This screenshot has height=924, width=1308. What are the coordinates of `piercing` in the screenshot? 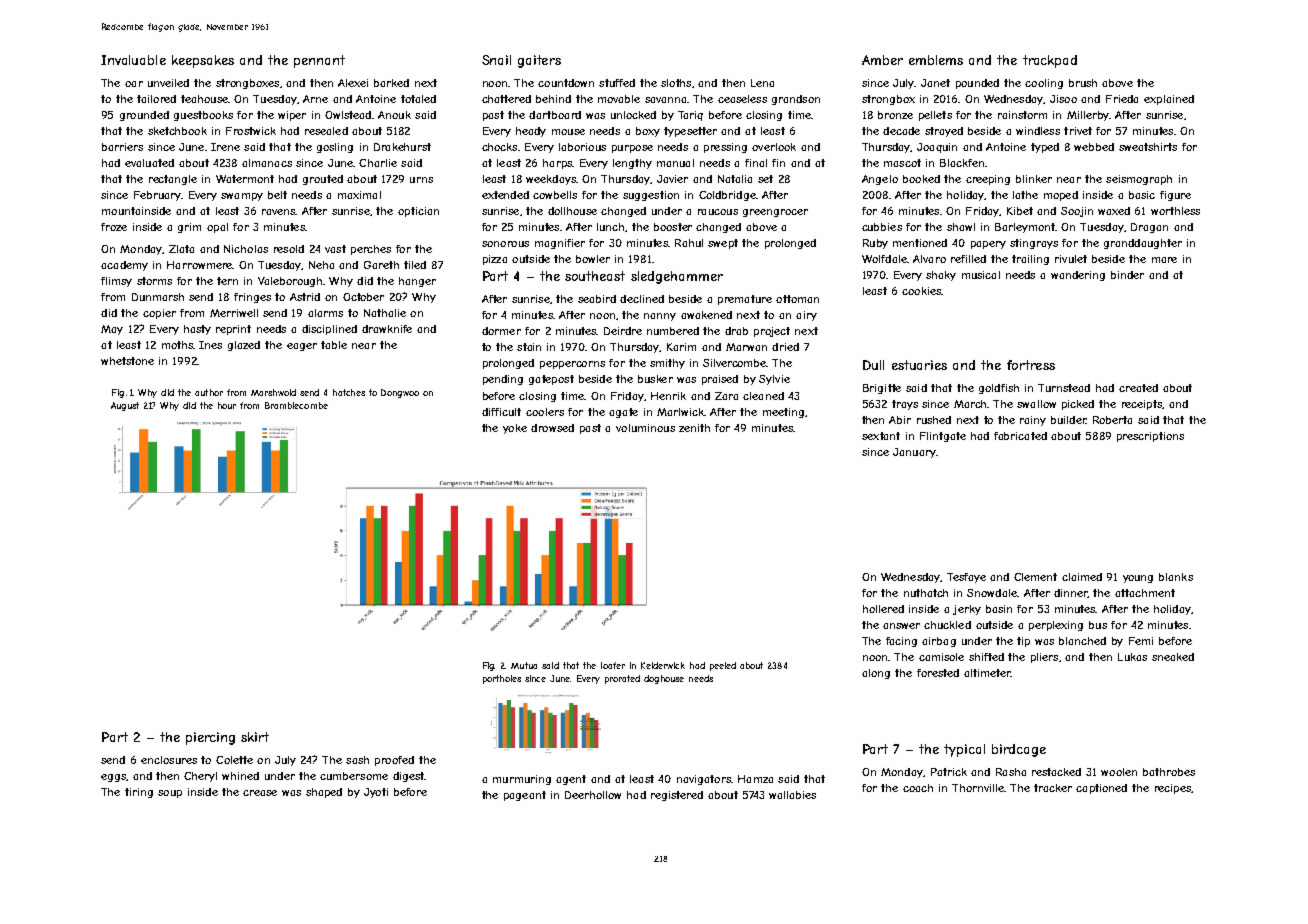 It's located at (210, 738).
